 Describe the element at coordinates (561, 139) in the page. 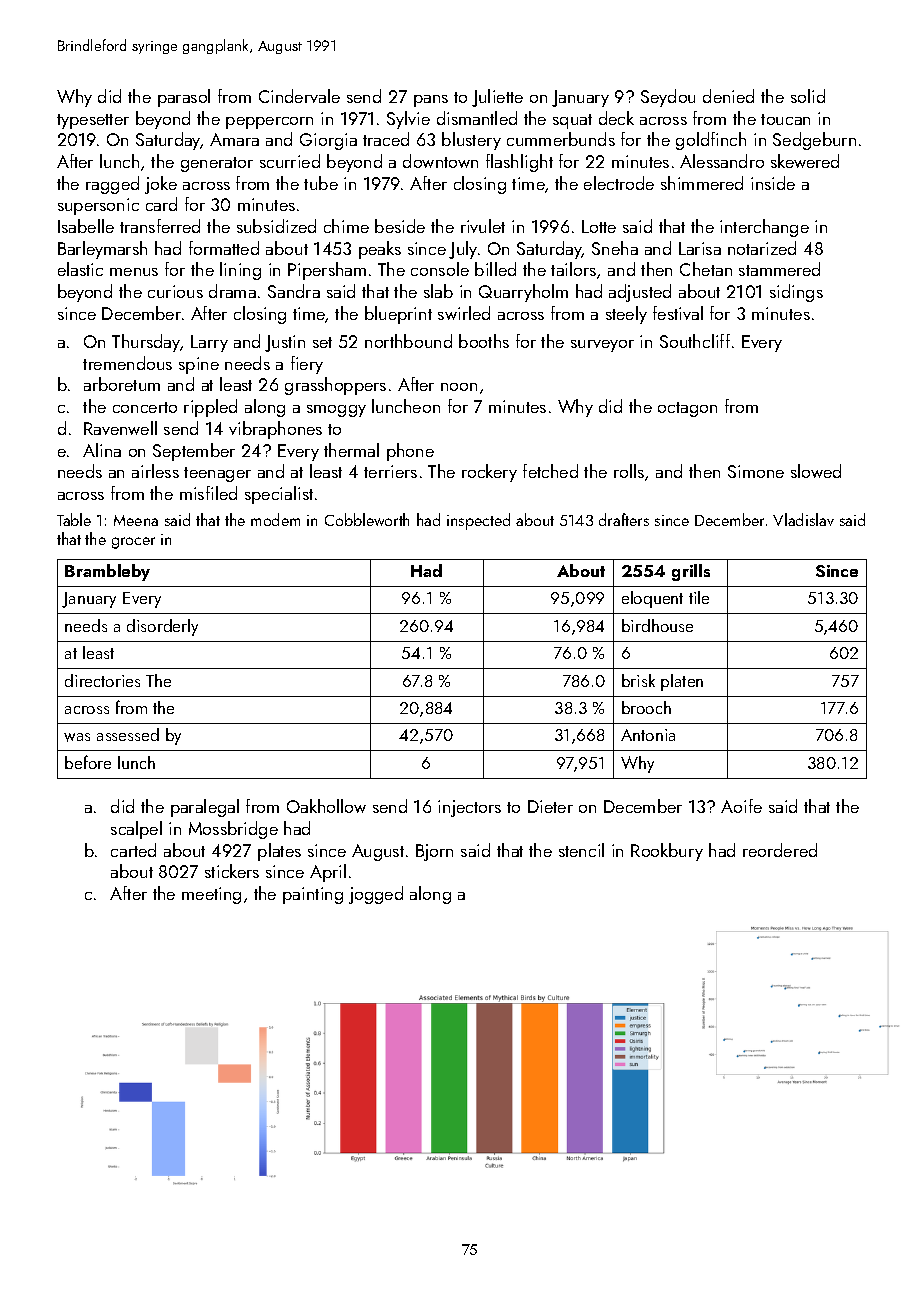

I see `cummerbunds` at that location.
